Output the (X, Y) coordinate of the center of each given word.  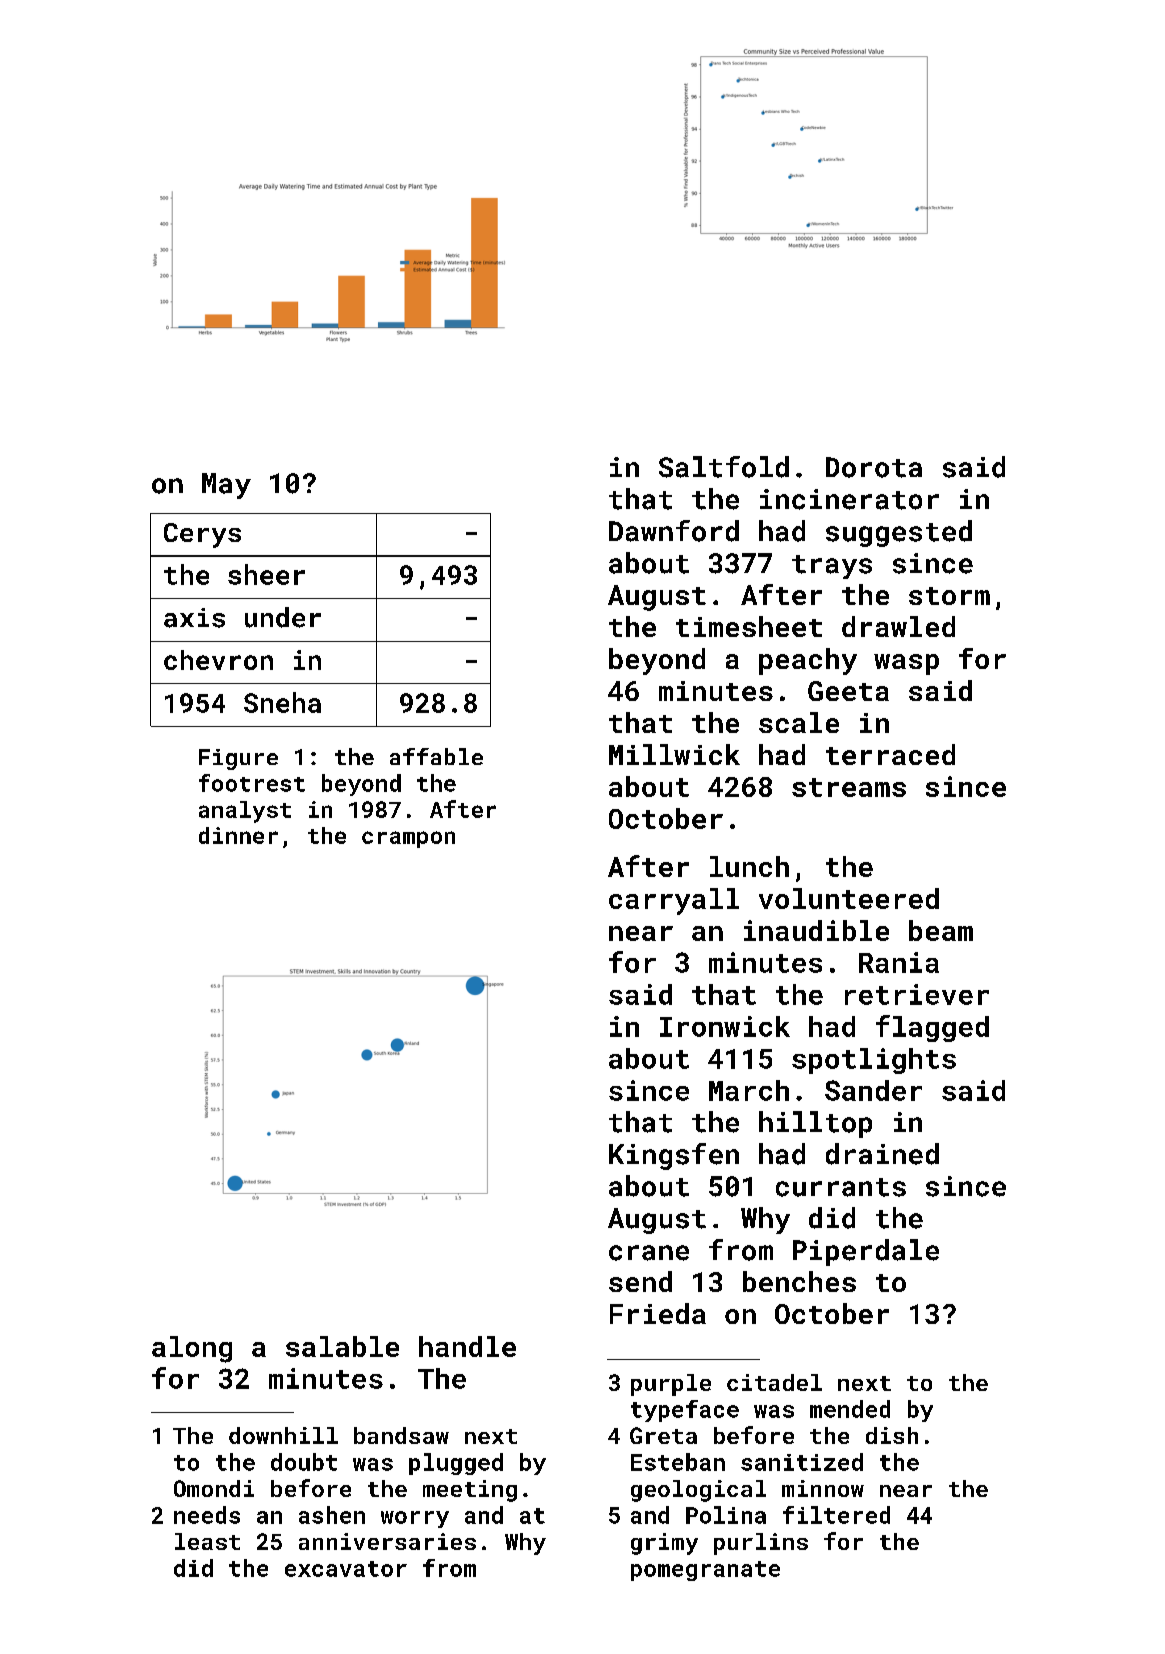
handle (467, 1346)
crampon (408, 839)
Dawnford (674, 531)
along (192, 1349)
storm (949, 596)
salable (342, 1346)
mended (850, 1409)
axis (194, 618)
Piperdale (866, 1252)
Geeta (848, 691)
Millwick (674, 754)
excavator (346, 1569)
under (283, 617)
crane (649, 1253)
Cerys (202, 535)
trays (832, 567)
